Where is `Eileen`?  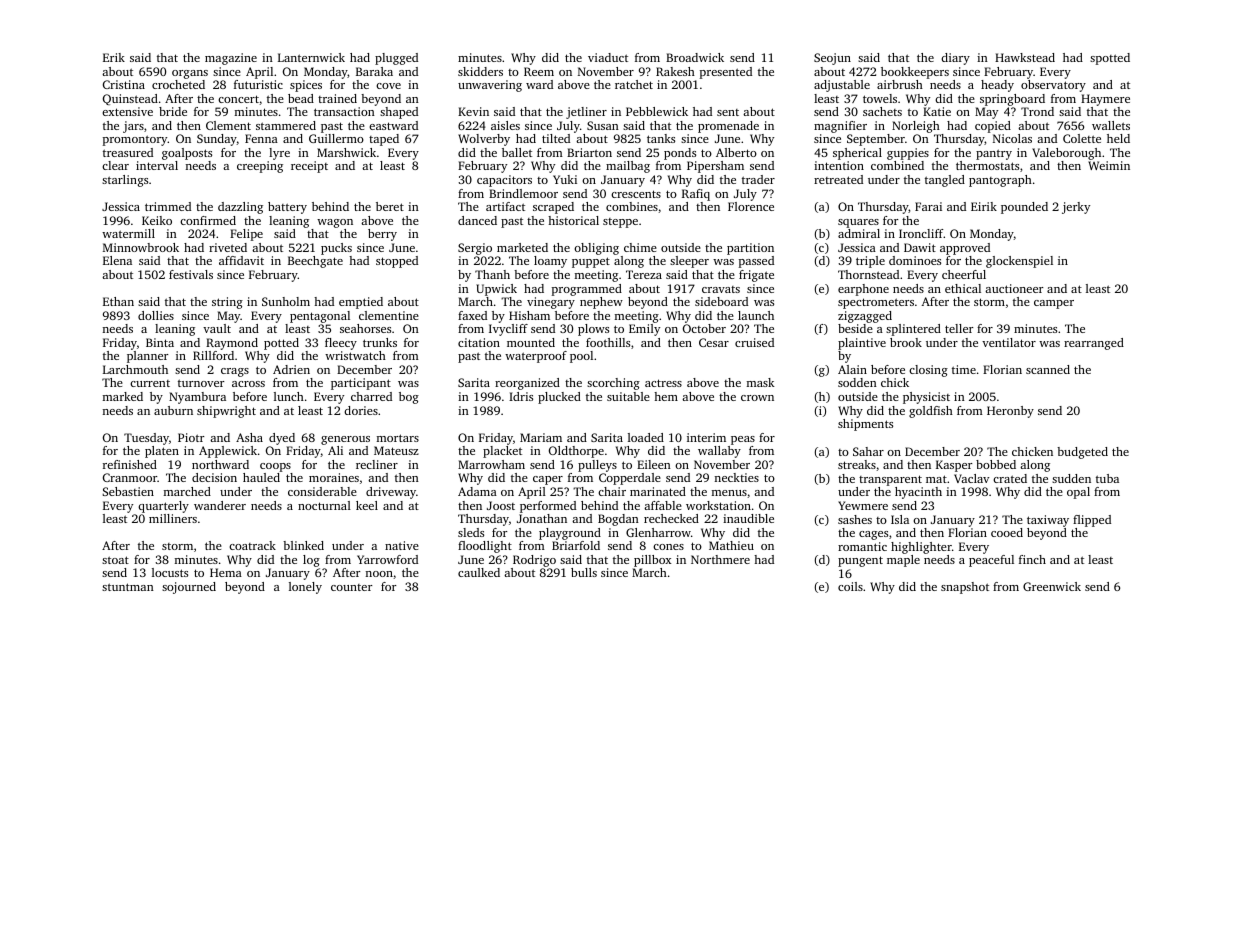
Eileen is located at coordinates (654, 464).
